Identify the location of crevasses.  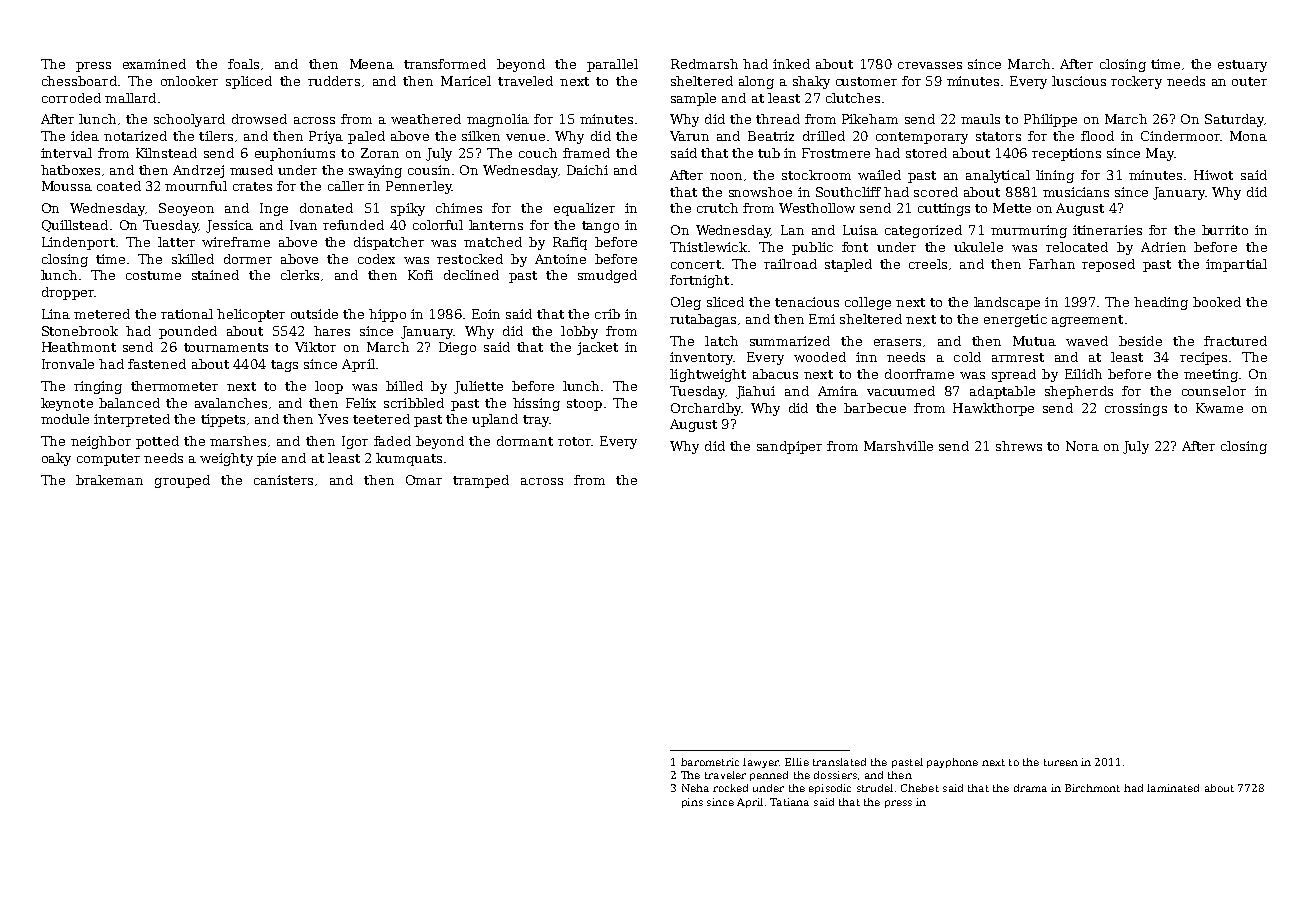
(930, 65).
